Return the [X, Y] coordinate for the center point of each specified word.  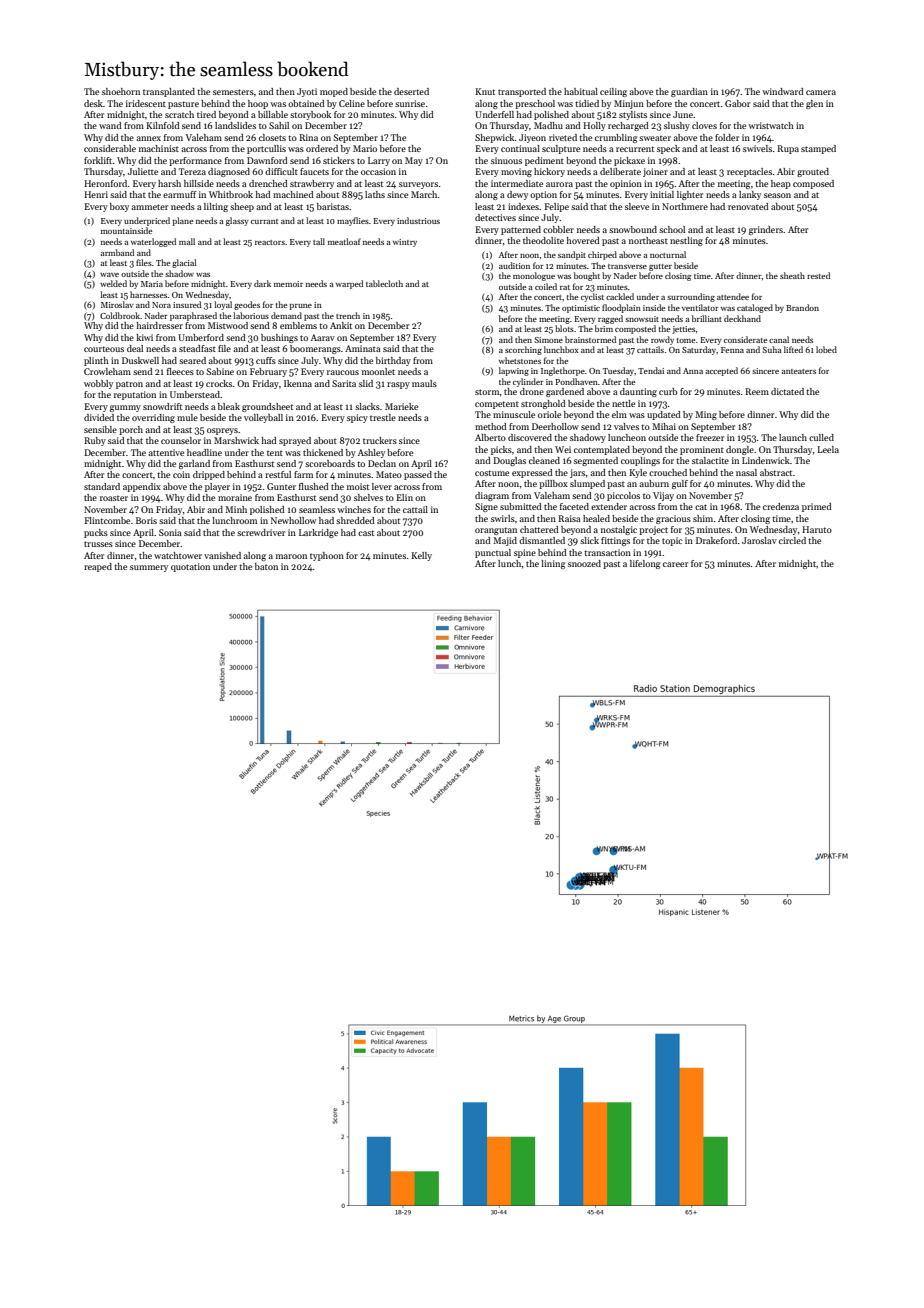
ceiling [613, 92]
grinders [766, 230]
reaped [98, 567]
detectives [495, 217]
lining [553, 564]
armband [117, 252]
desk [93, 103]
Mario [365, 148]
